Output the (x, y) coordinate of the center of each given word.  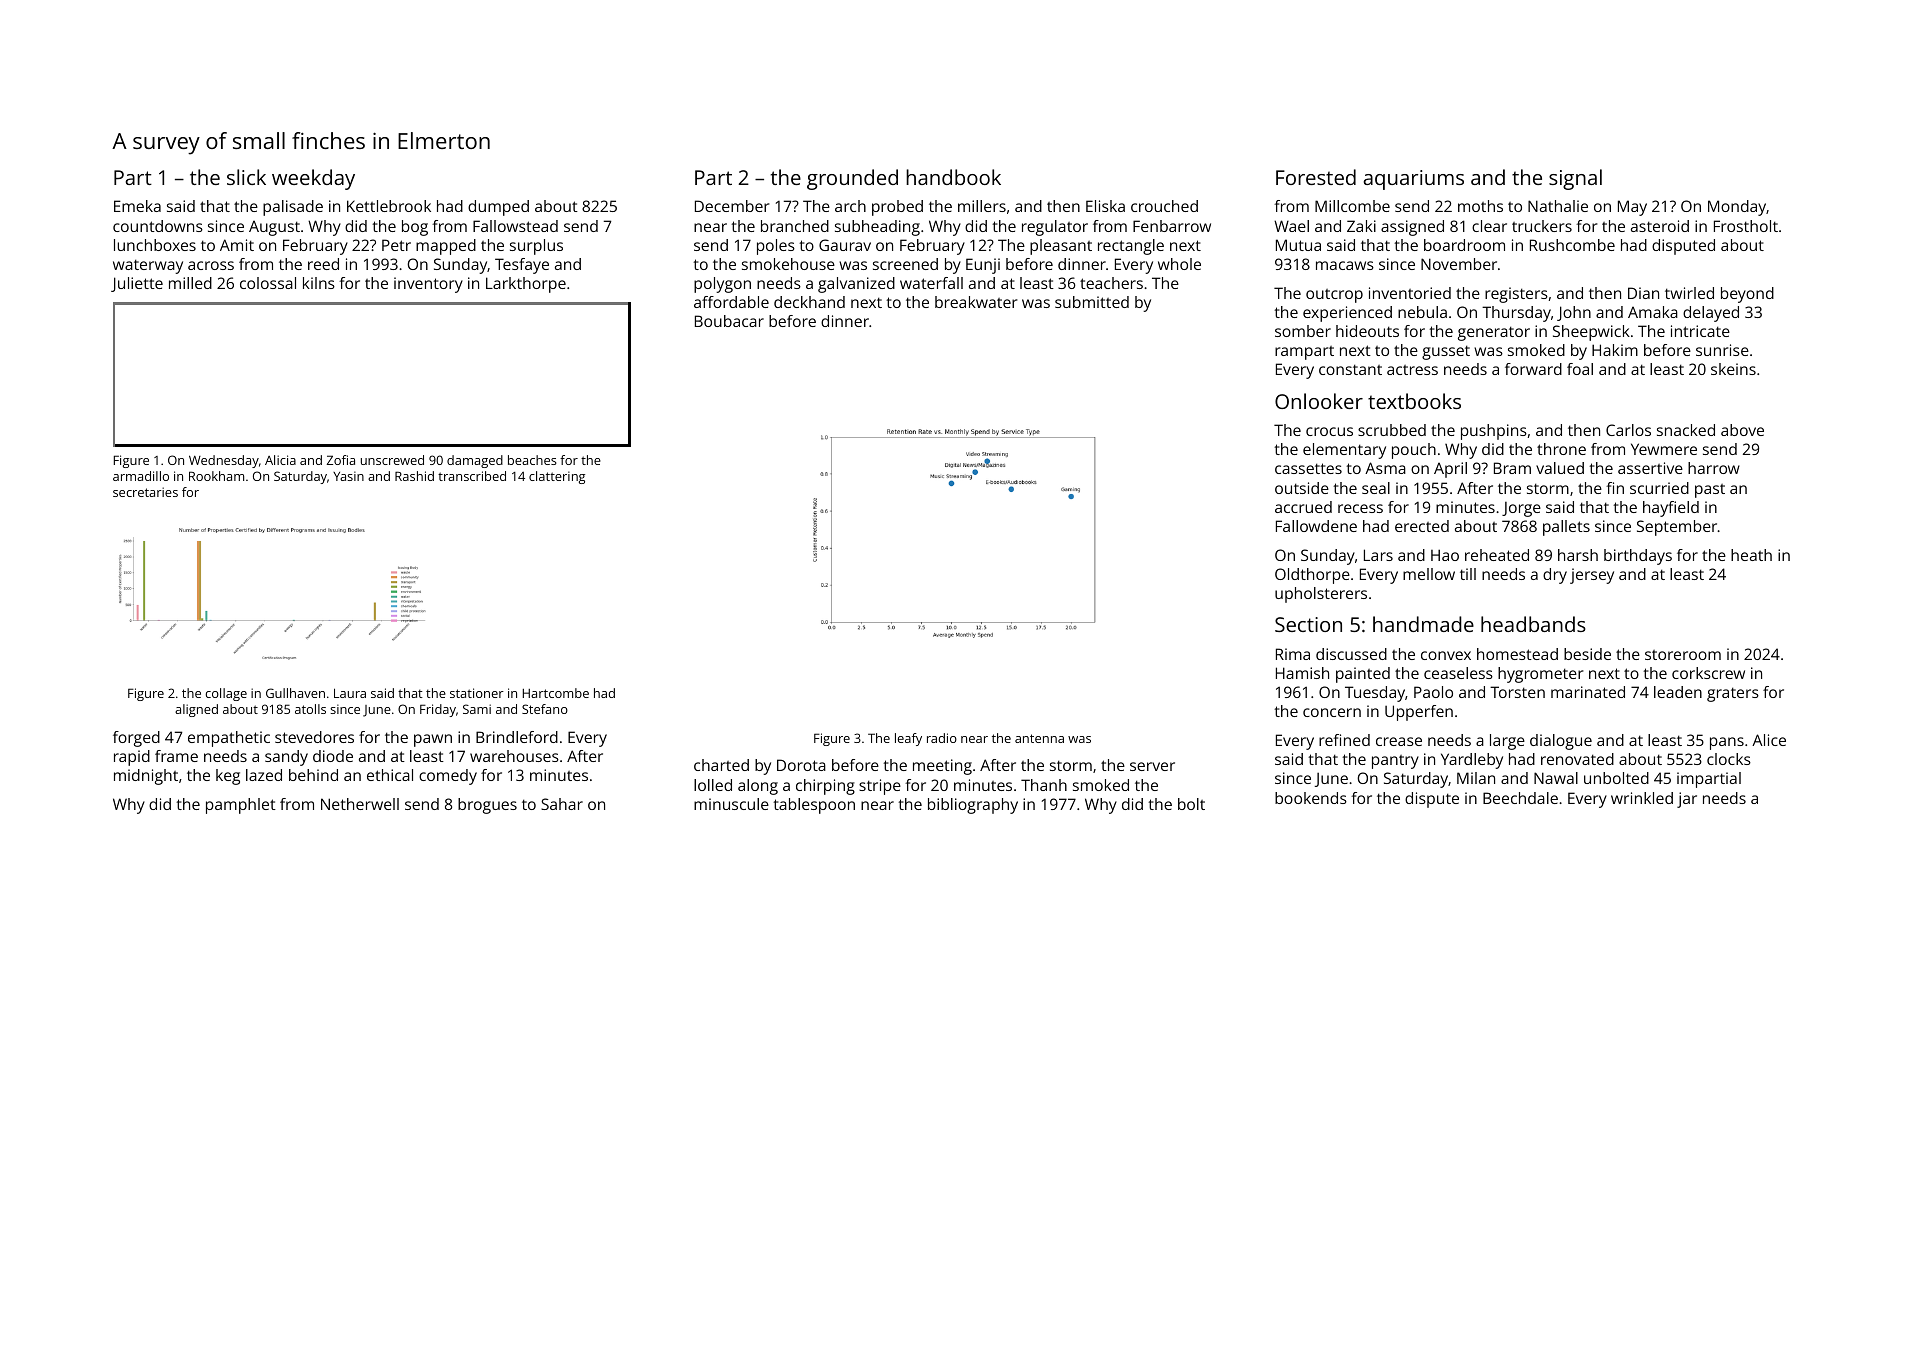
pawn (433, 740)
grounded (852, 179)
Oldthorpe (1312, 576)
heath (1751, 555)
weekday (313, 179)
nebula (1422, 312)
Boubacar (729, 321)
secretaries (145, 492)
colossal (268, 283)
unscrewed (392, 460)
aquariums (1413, 180)
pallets (1566, 528)
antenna (1039, 738)
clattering (557, 477)
